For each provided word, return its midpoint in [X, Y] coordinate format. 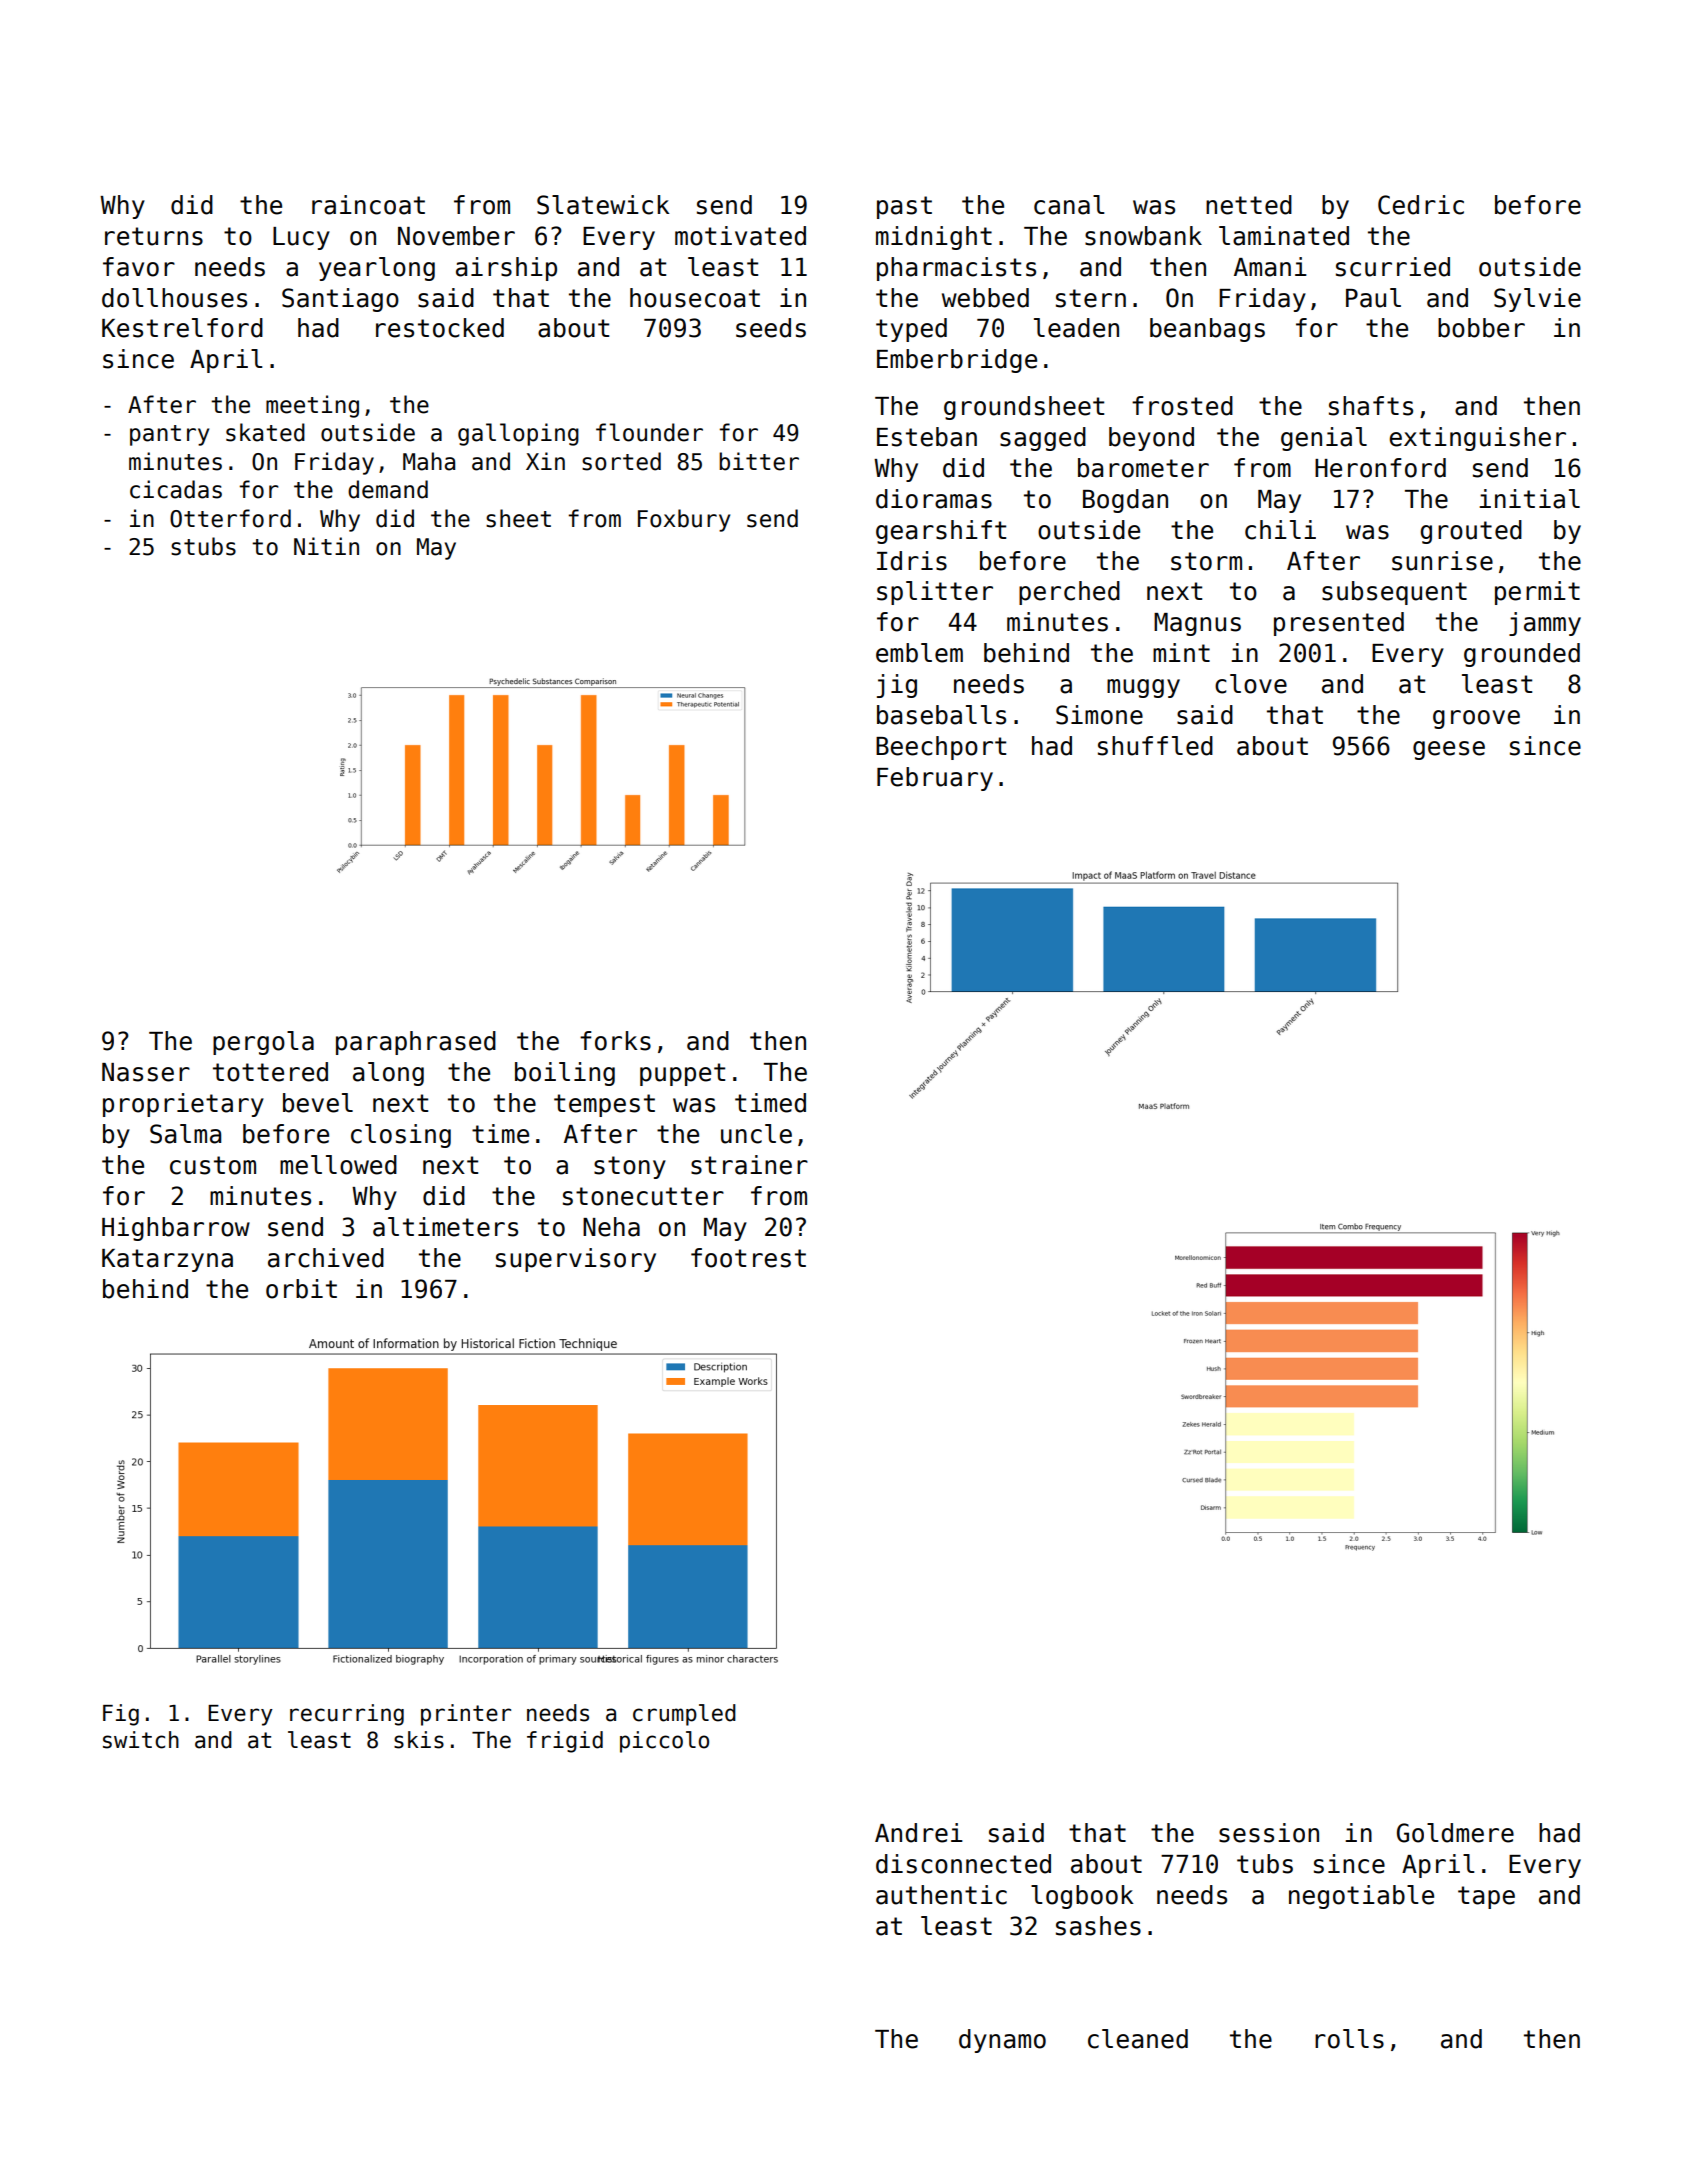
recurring [347, 1715]
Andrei [919, 1833]
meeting [312, 406]
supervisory [576, 1260]
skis [419, 1740]
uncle [756, 1134]
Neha [611, 1227]
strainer [749, 1165]
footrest [748, 1258]
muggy [1143, 688]
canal [1069, 205]
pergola [263, 1043]
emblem [919, 653]
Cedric [1421, 205]
